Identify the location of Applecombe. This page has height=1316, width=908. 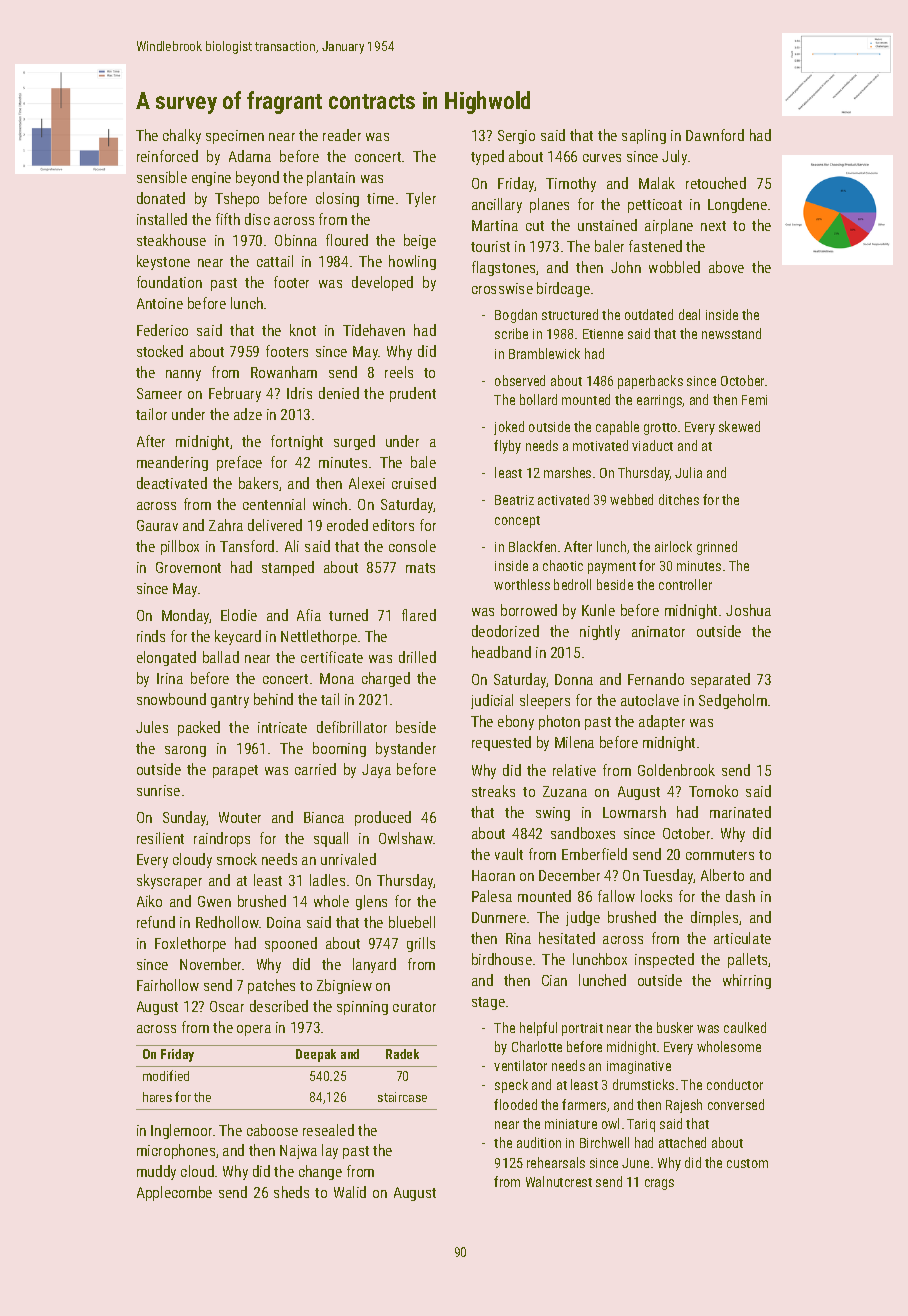
(174, 1193).
